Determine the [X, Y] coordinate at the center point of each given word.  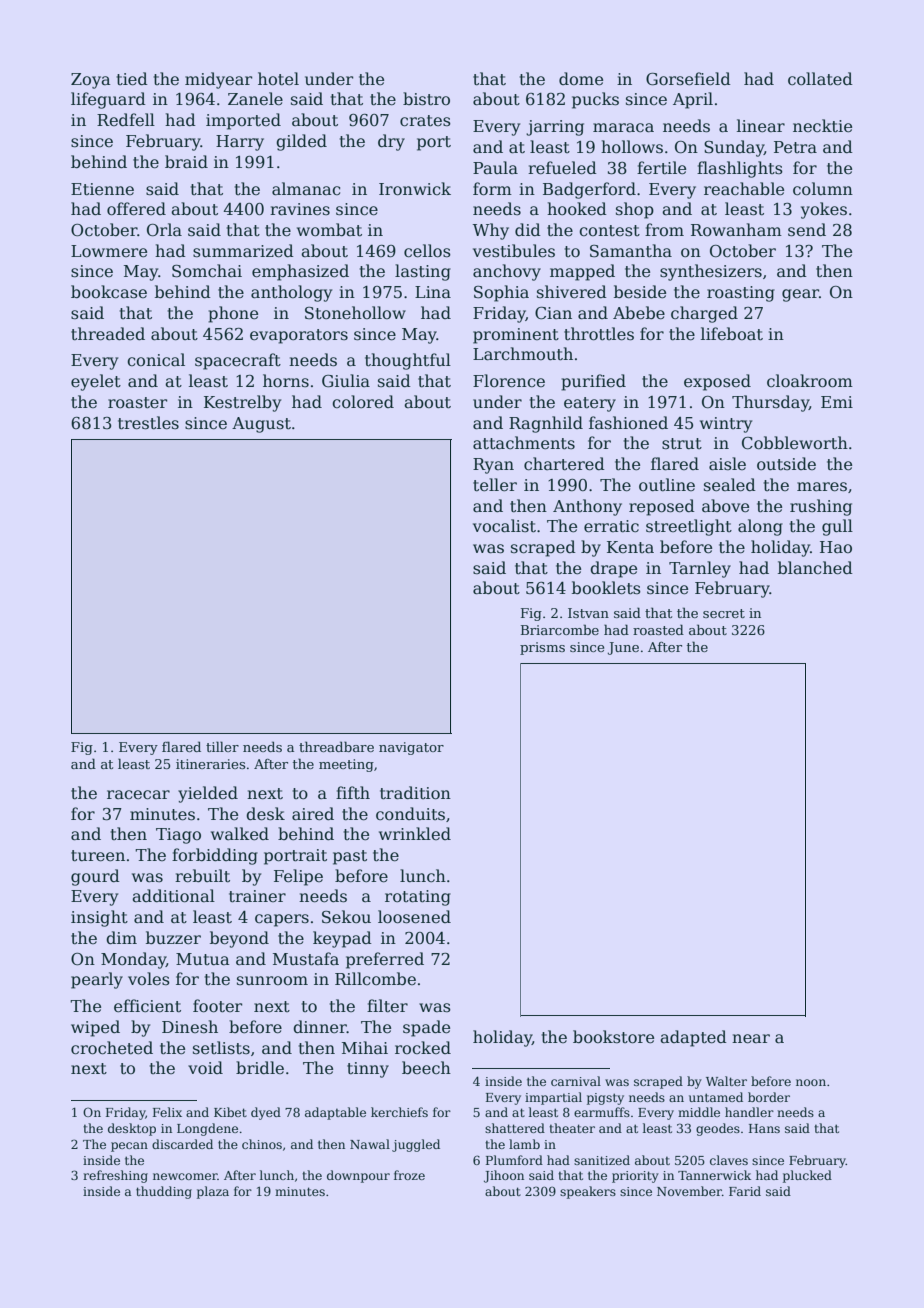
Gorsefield [688, 79]
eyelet [96, 382]
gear [800, 295]
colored [363, 401]
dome [581, 79]
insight [99, 918]
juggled [416, 1145]
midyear [218, 80]
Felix [167, 1112]
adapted [693, 1038]
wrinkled [415, 833]
